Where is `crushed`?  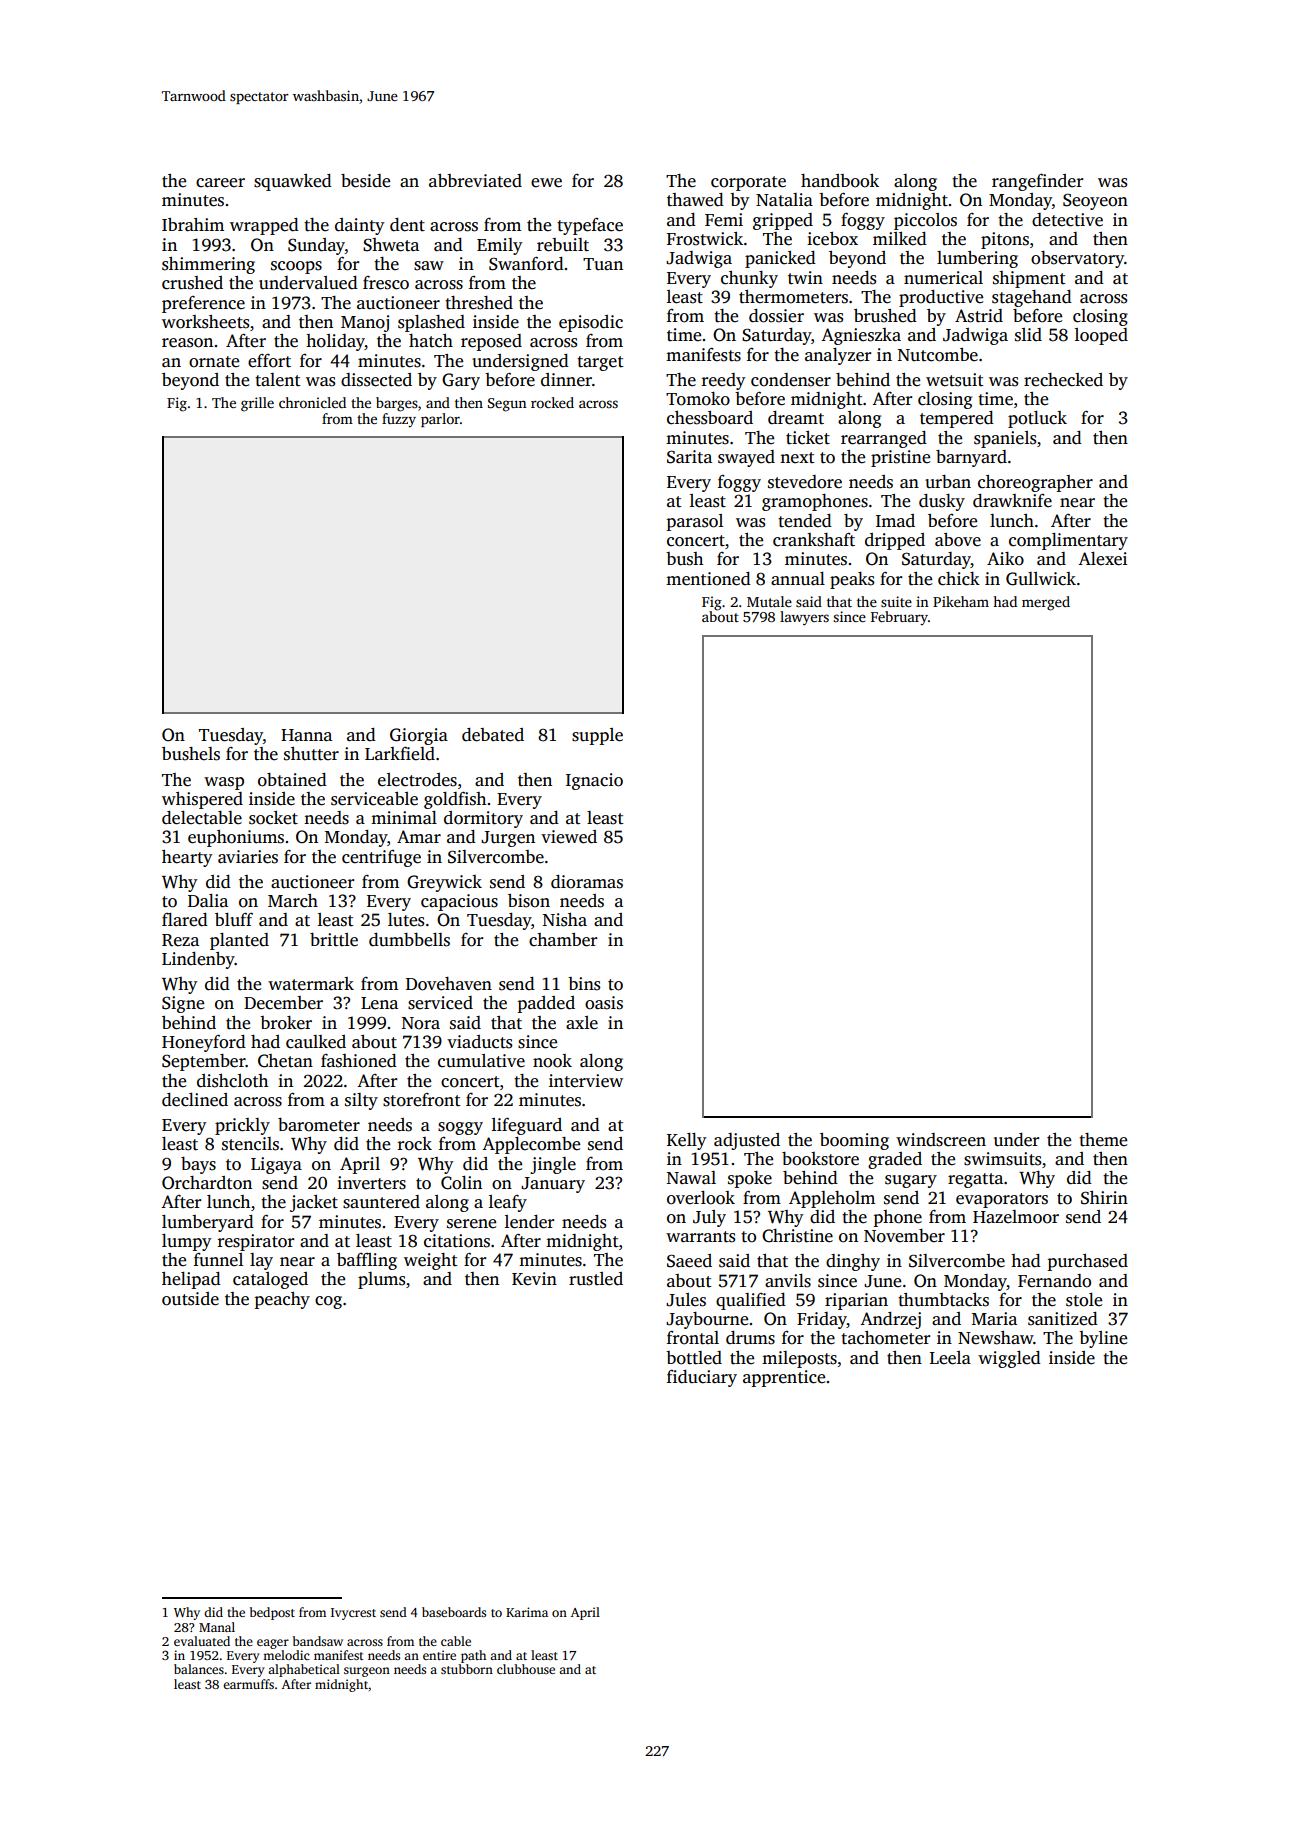
crushed is located at coordinates (192, 283).
